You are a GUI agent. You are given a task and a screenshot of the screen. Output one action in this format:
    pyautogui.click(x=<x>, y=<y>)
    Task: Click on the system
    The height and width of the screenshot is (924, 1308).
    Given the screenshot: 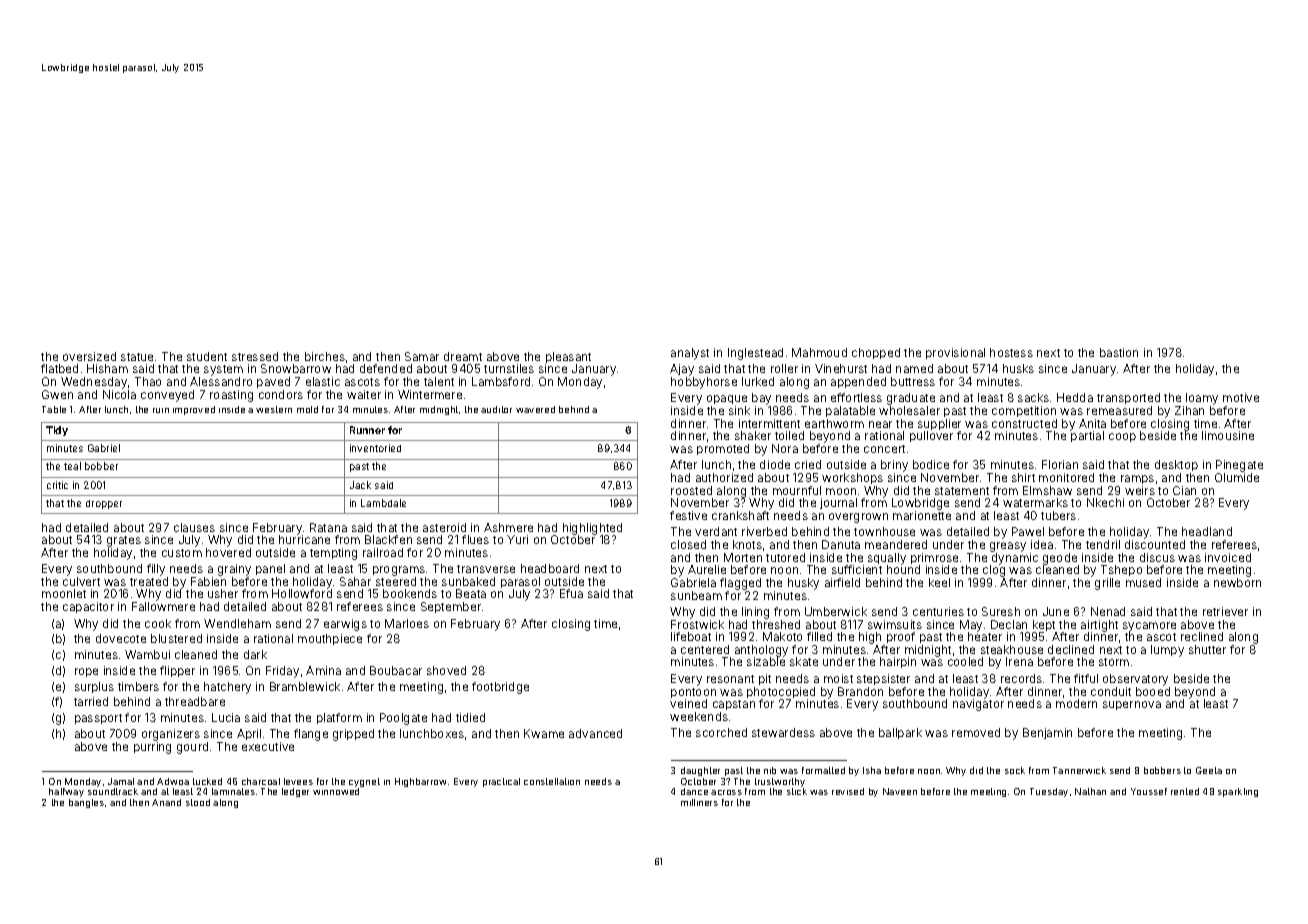 What is the action you would take?
    pyautogui.click(x=223, y=370)
